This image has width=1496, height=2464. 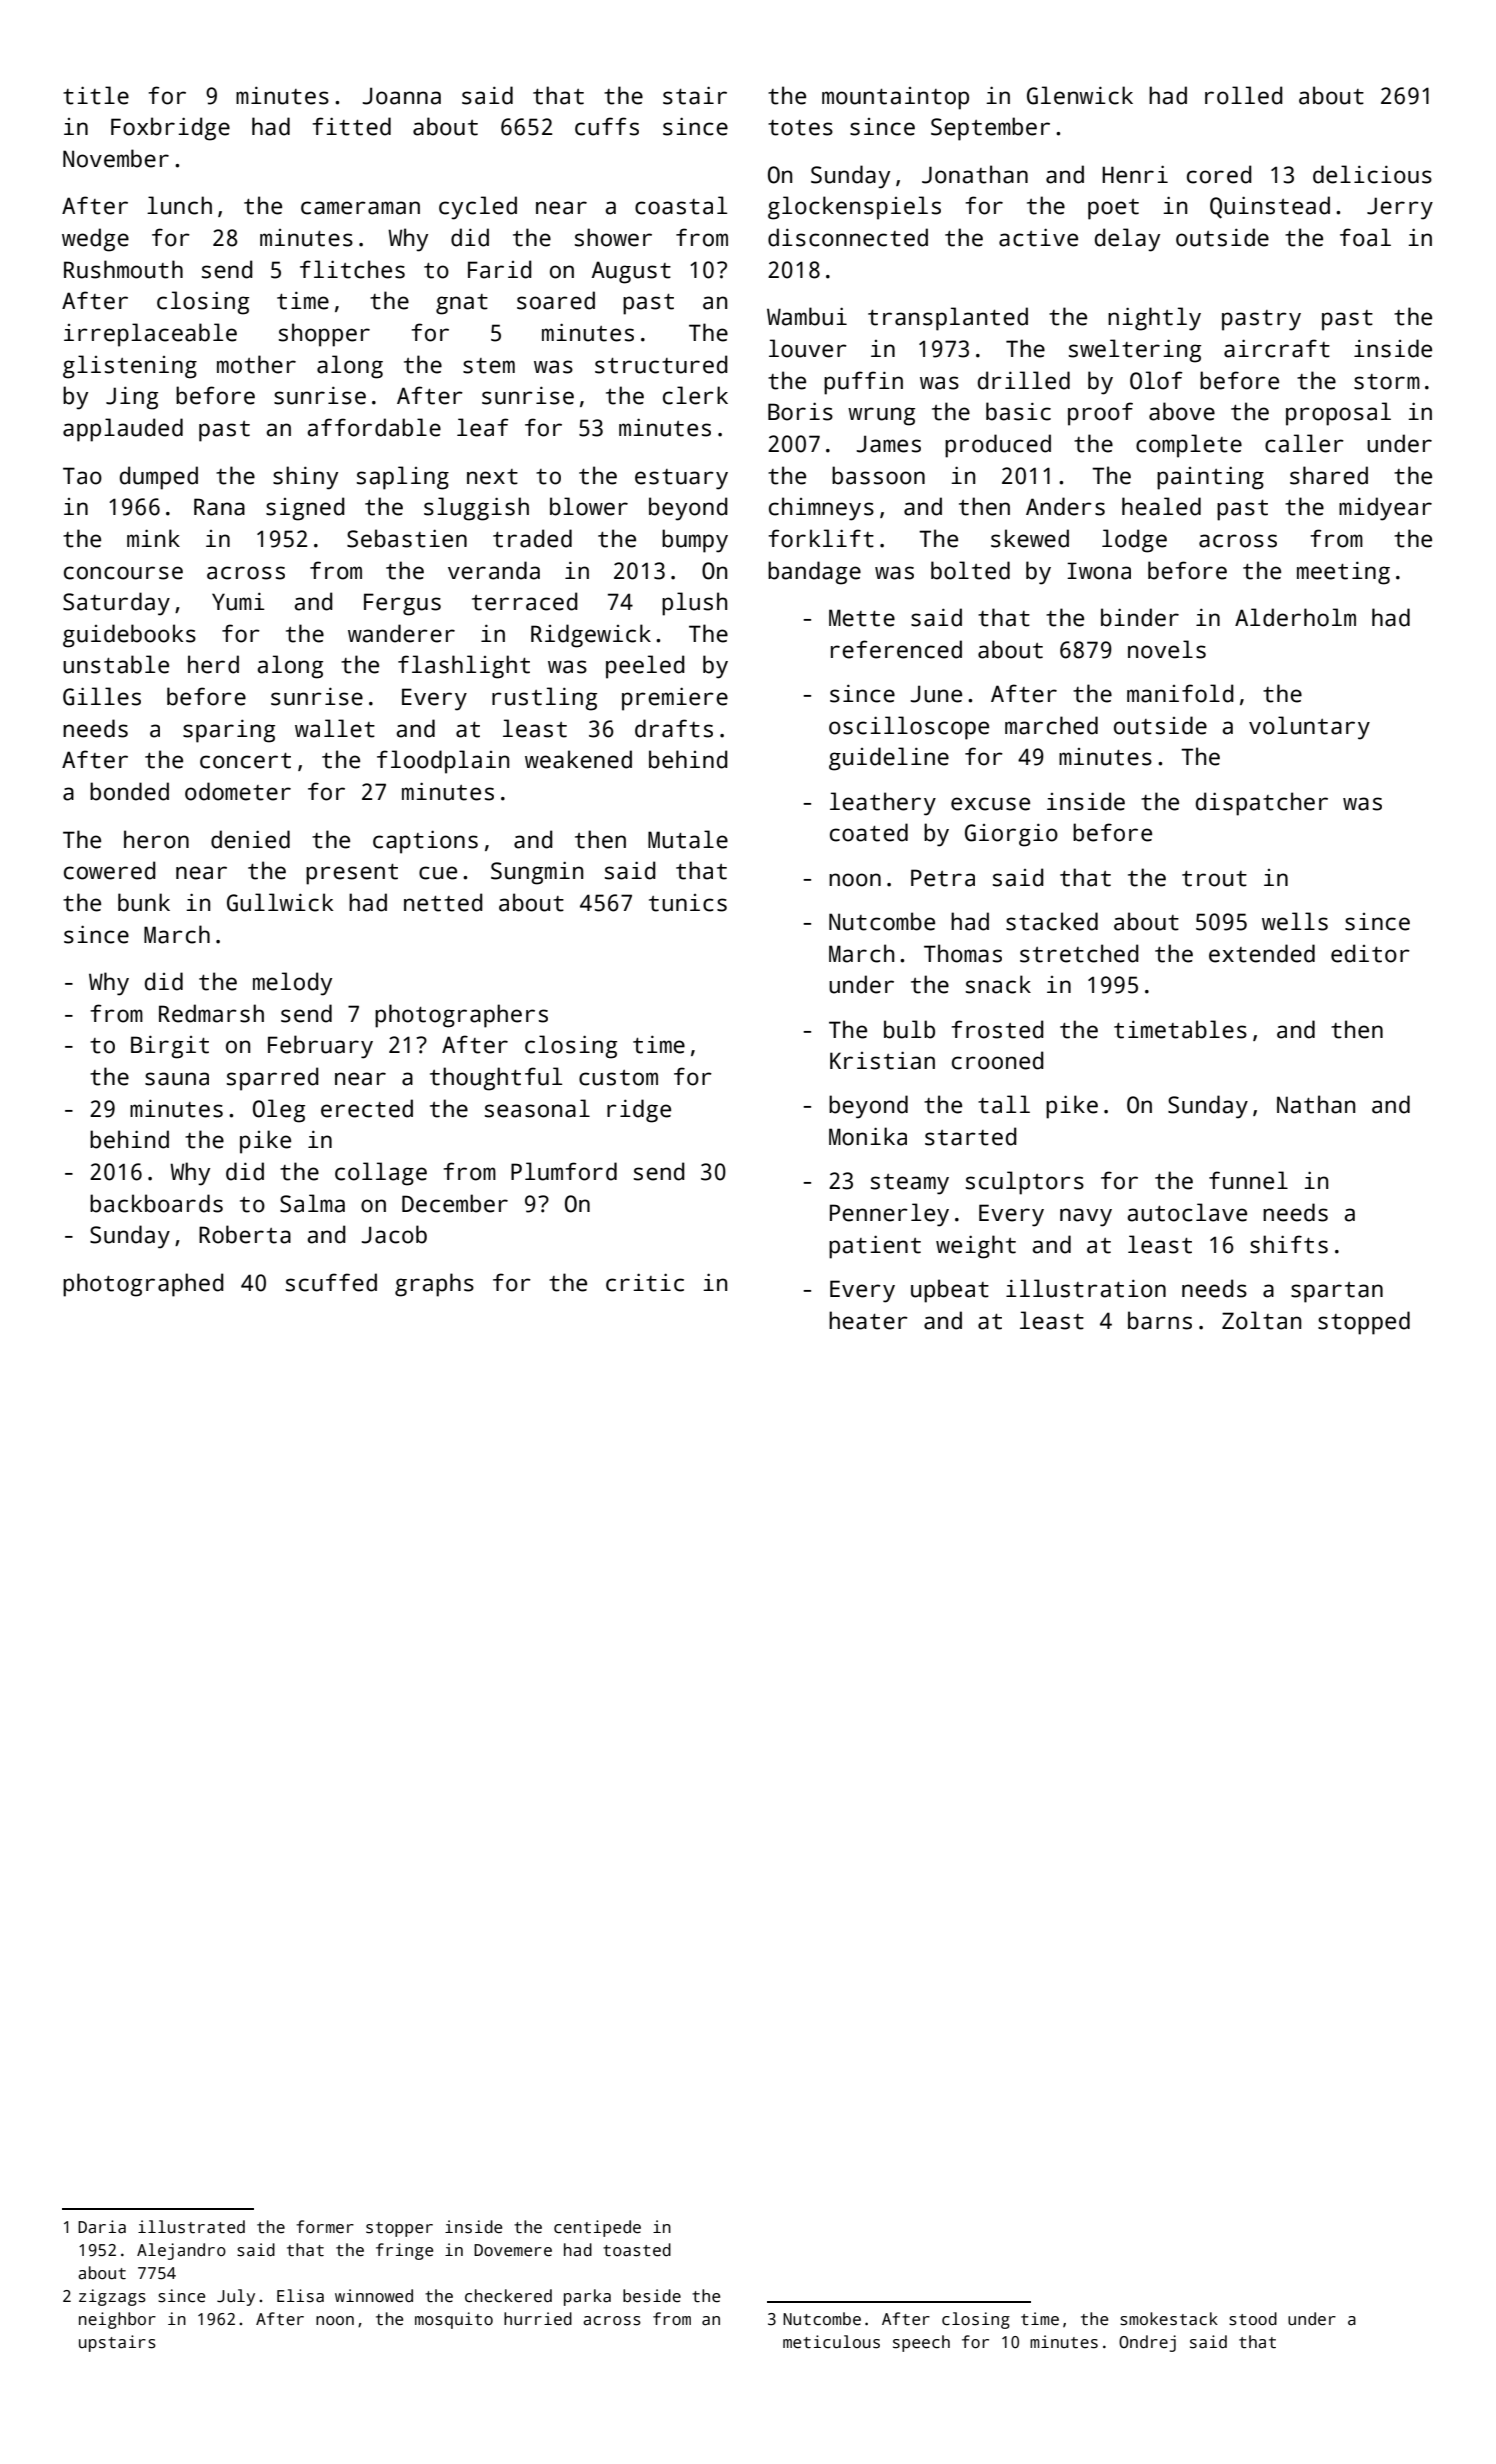 I want to click on neighbor, so click(x=117, y=2320).
